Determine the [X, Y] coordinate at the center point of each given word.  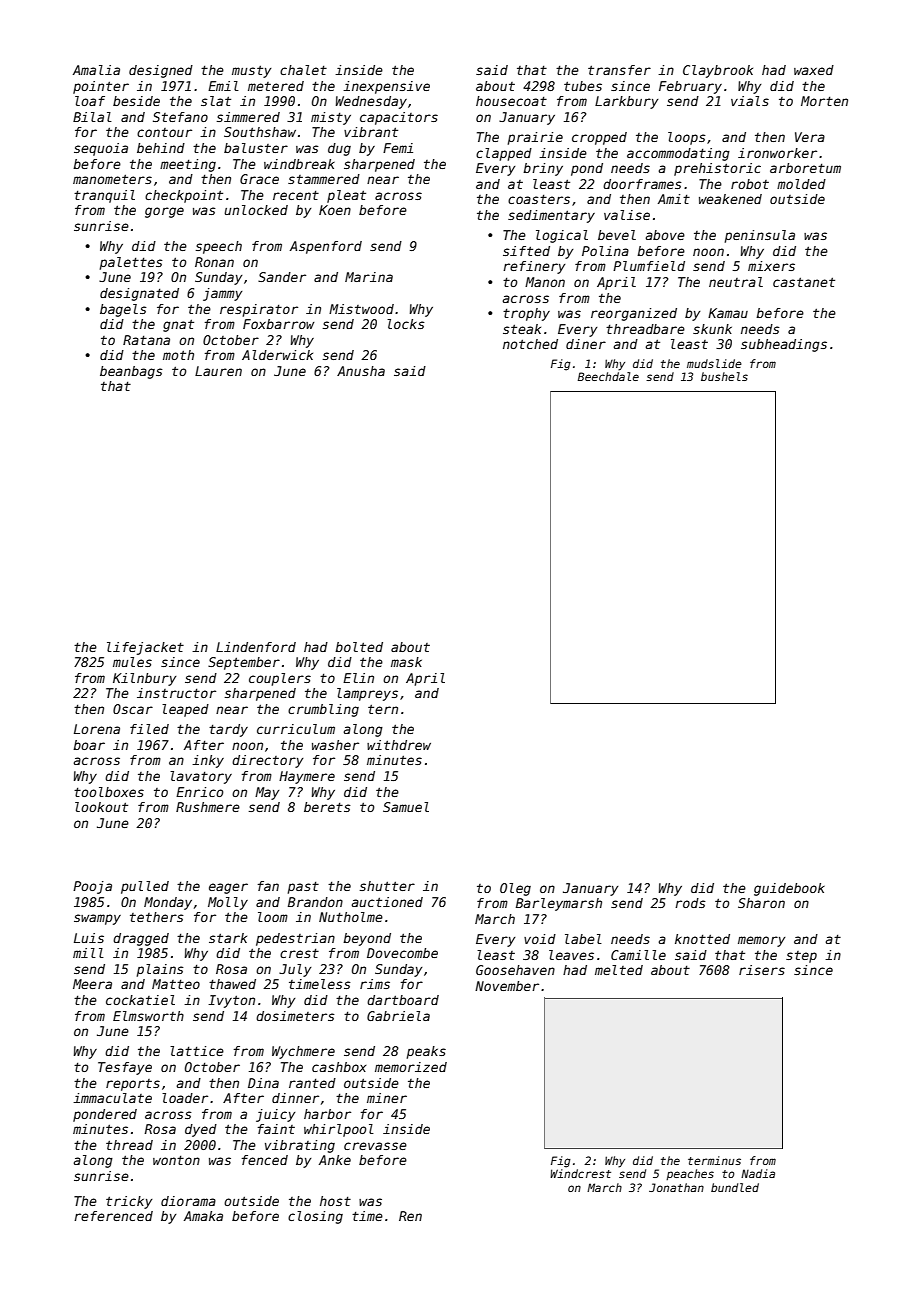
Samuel [406, 807]
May [267, 793]
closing [315, 1217]
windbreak [299, 164]
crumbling [323, 710]
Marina [369, 277]
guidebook [789, 889]
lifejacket [145, 648]
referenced [113, 1216]
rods [690, 903]
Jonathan [676, 1187]
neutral [736, 282]
